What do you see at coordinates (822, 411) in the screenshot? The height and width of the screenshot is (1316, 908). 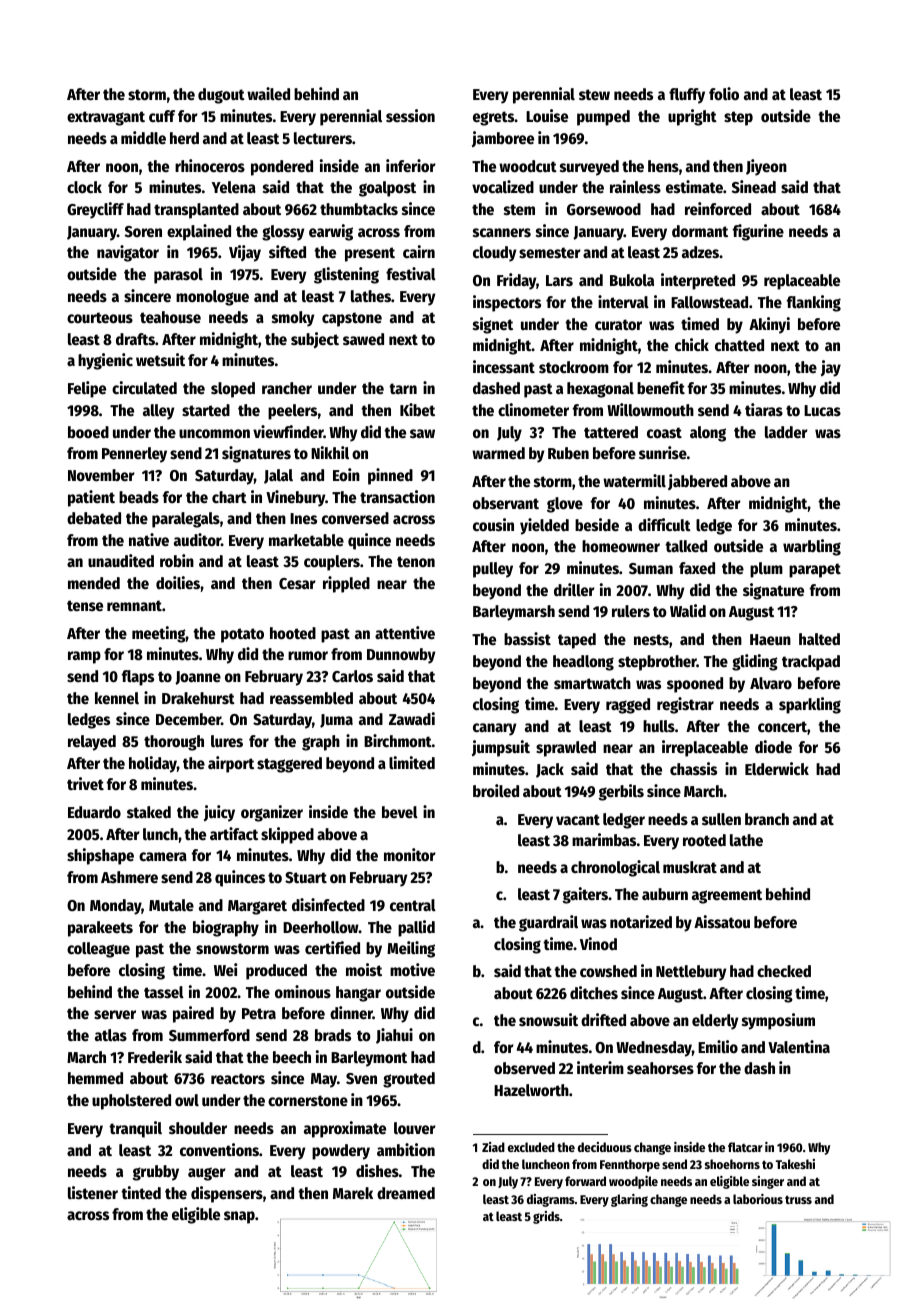 I see `Lucas` at bounding box center [822, 411].
